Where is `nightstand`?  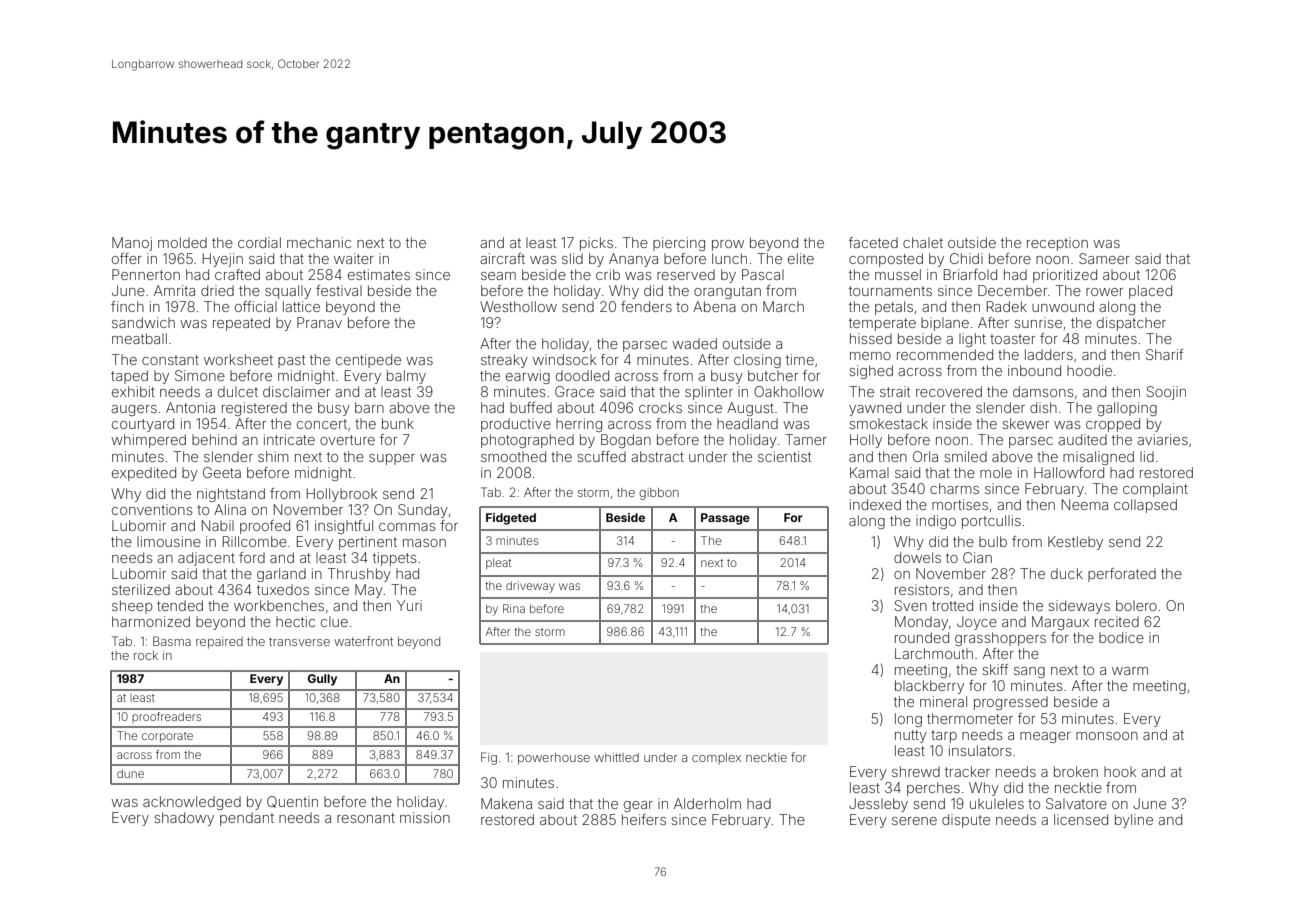
nightstand is located at coordinates (231, 495).
